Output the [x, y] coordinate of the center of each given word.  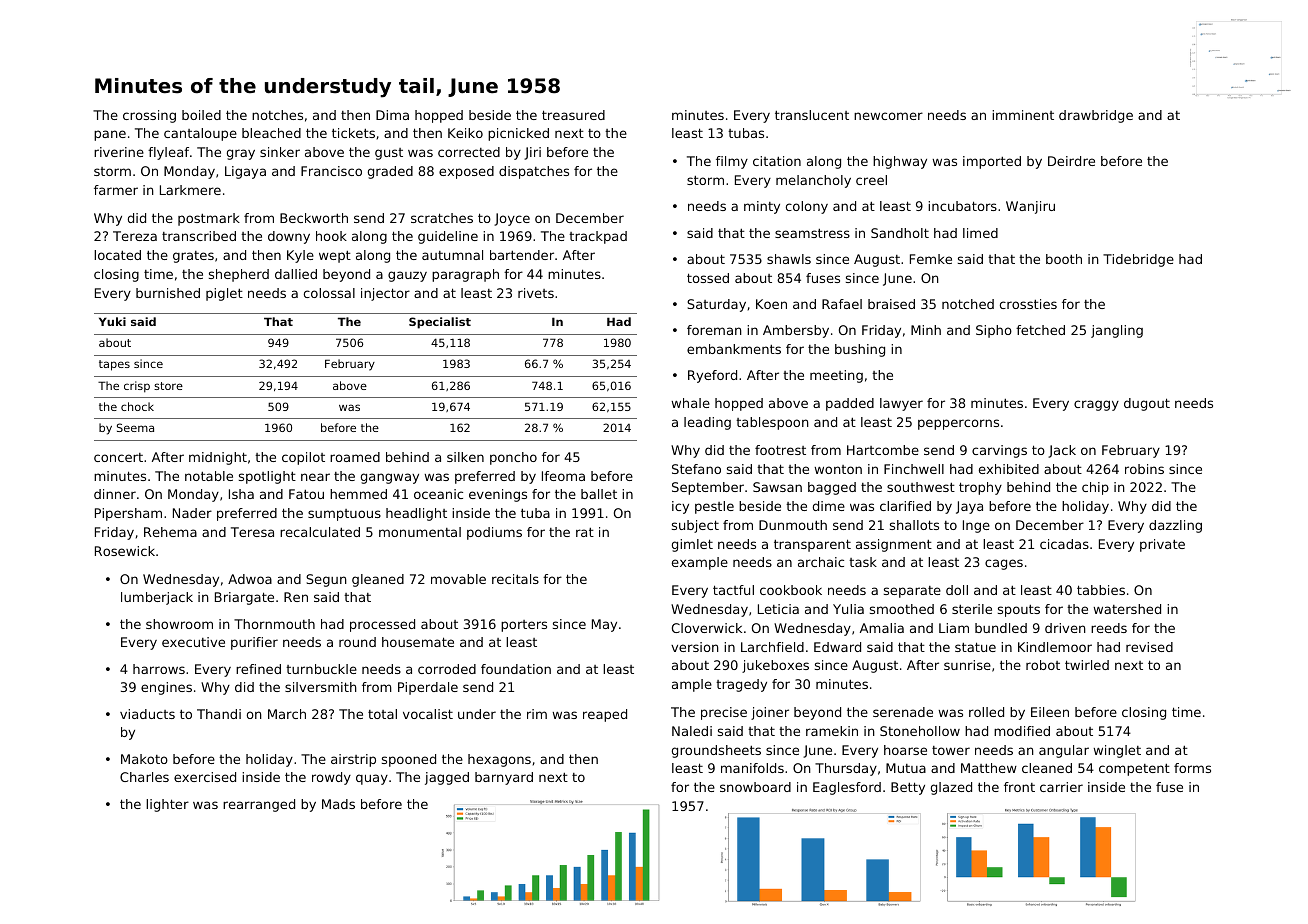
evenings [498, 495]
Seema [135, 427]
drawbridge [1096, 116]
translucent [812, 115]
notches [277, 115]
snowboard [755, 787]
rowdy [331, 778]
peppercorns [958, 424]
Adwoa [250, 579]
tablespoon [772, 423]
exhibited [1009, 469]
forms [1192, 768]
